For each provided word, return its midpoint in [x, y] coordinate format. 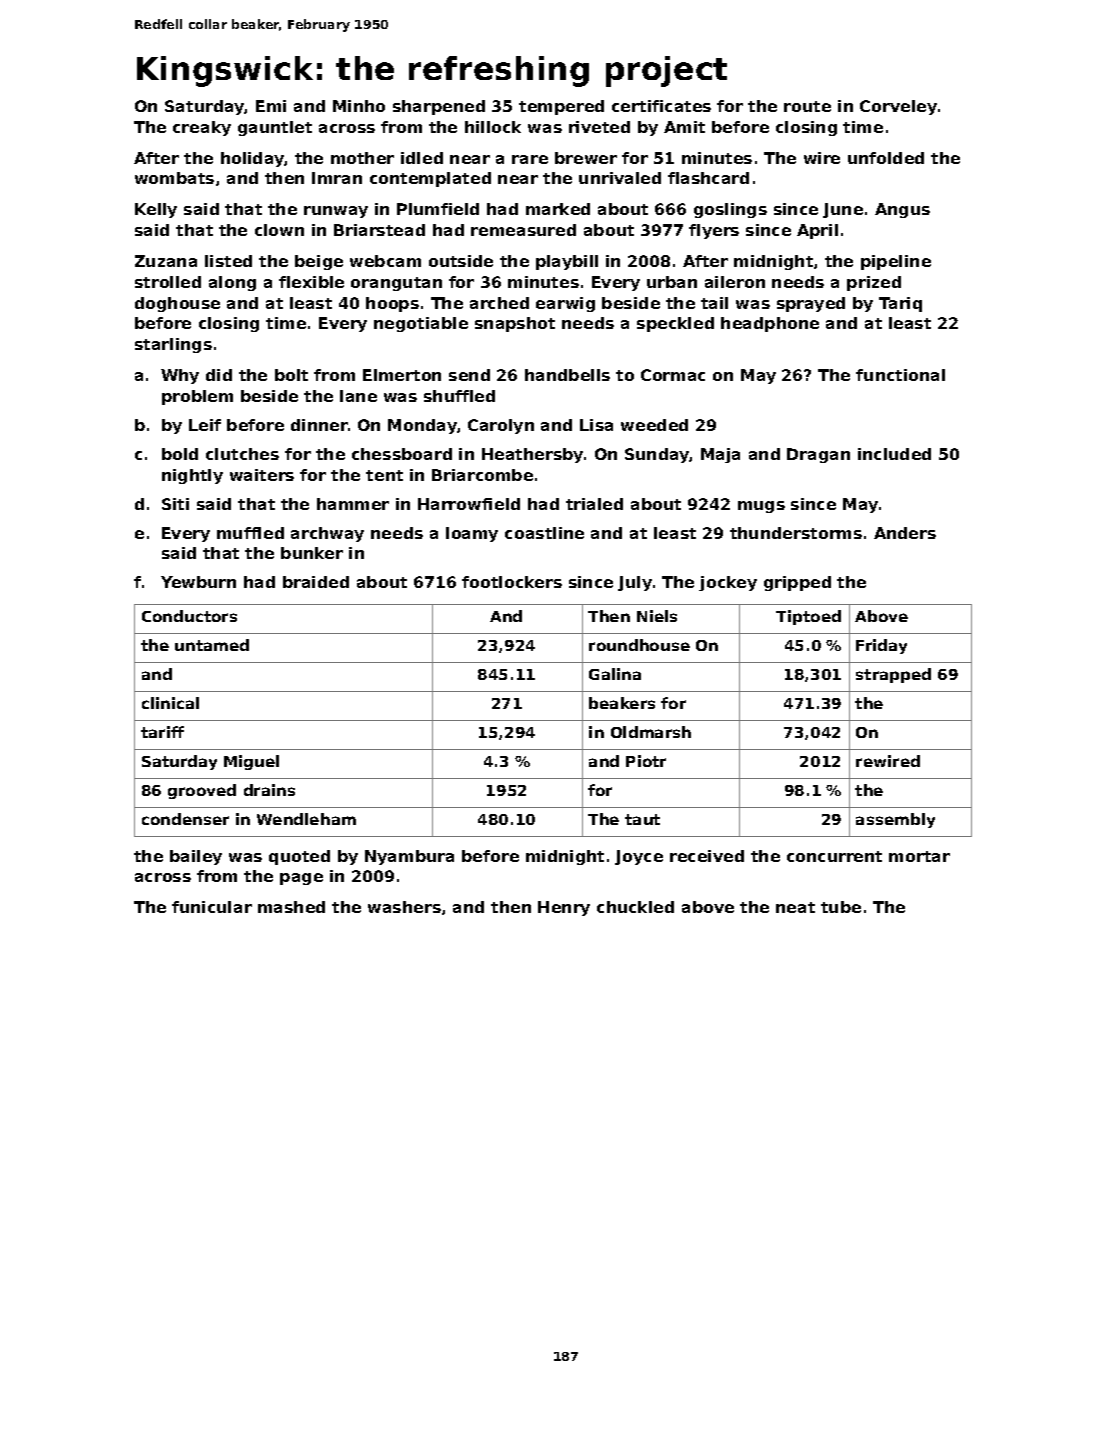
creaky [202, 128]
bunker [312, 553]
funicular [212, 907]
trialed [594, 504]
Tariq [900, 304]
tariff [162, 732]
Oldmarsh [651, 732]
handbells [567, 375]
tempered [561, 107]
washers [404, 907]
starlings [173, 345]
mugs [761, 507]
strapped [893, 675]
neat [795, 907]
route [807, 106]
